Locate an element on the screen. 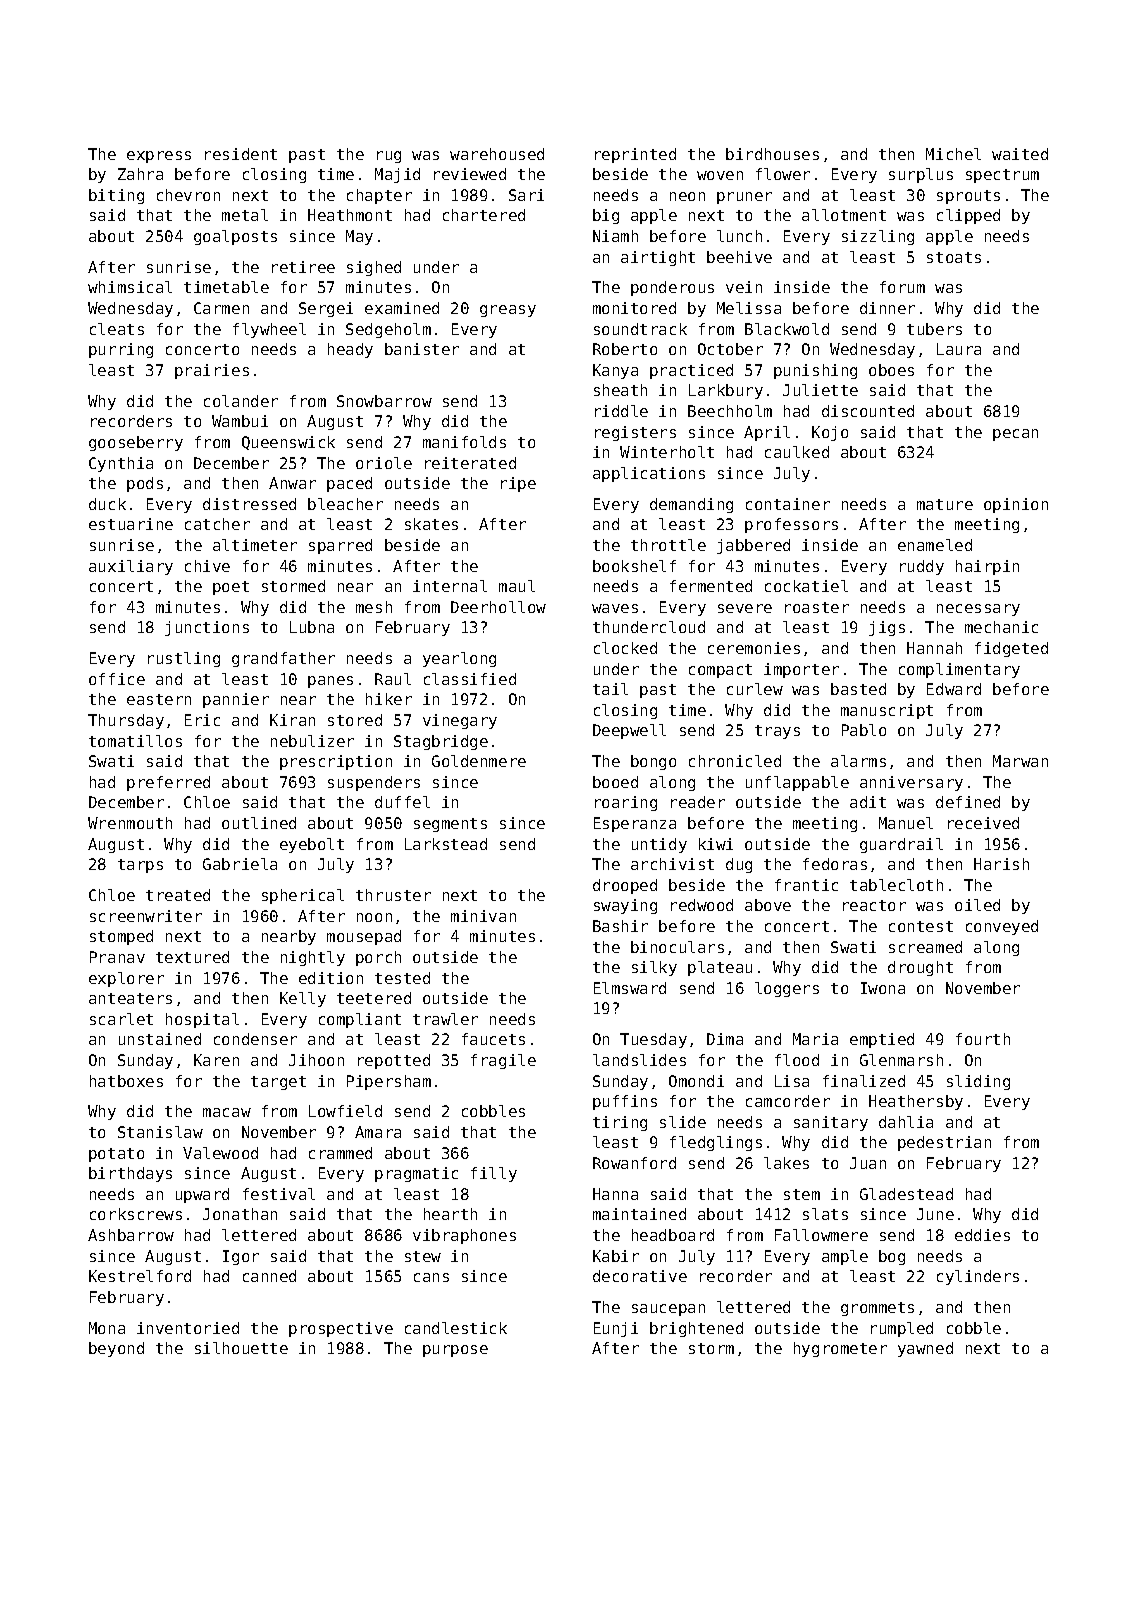 This screenshot has height=1617, width=1143. fourth is located at coordinates (983, 1039).
